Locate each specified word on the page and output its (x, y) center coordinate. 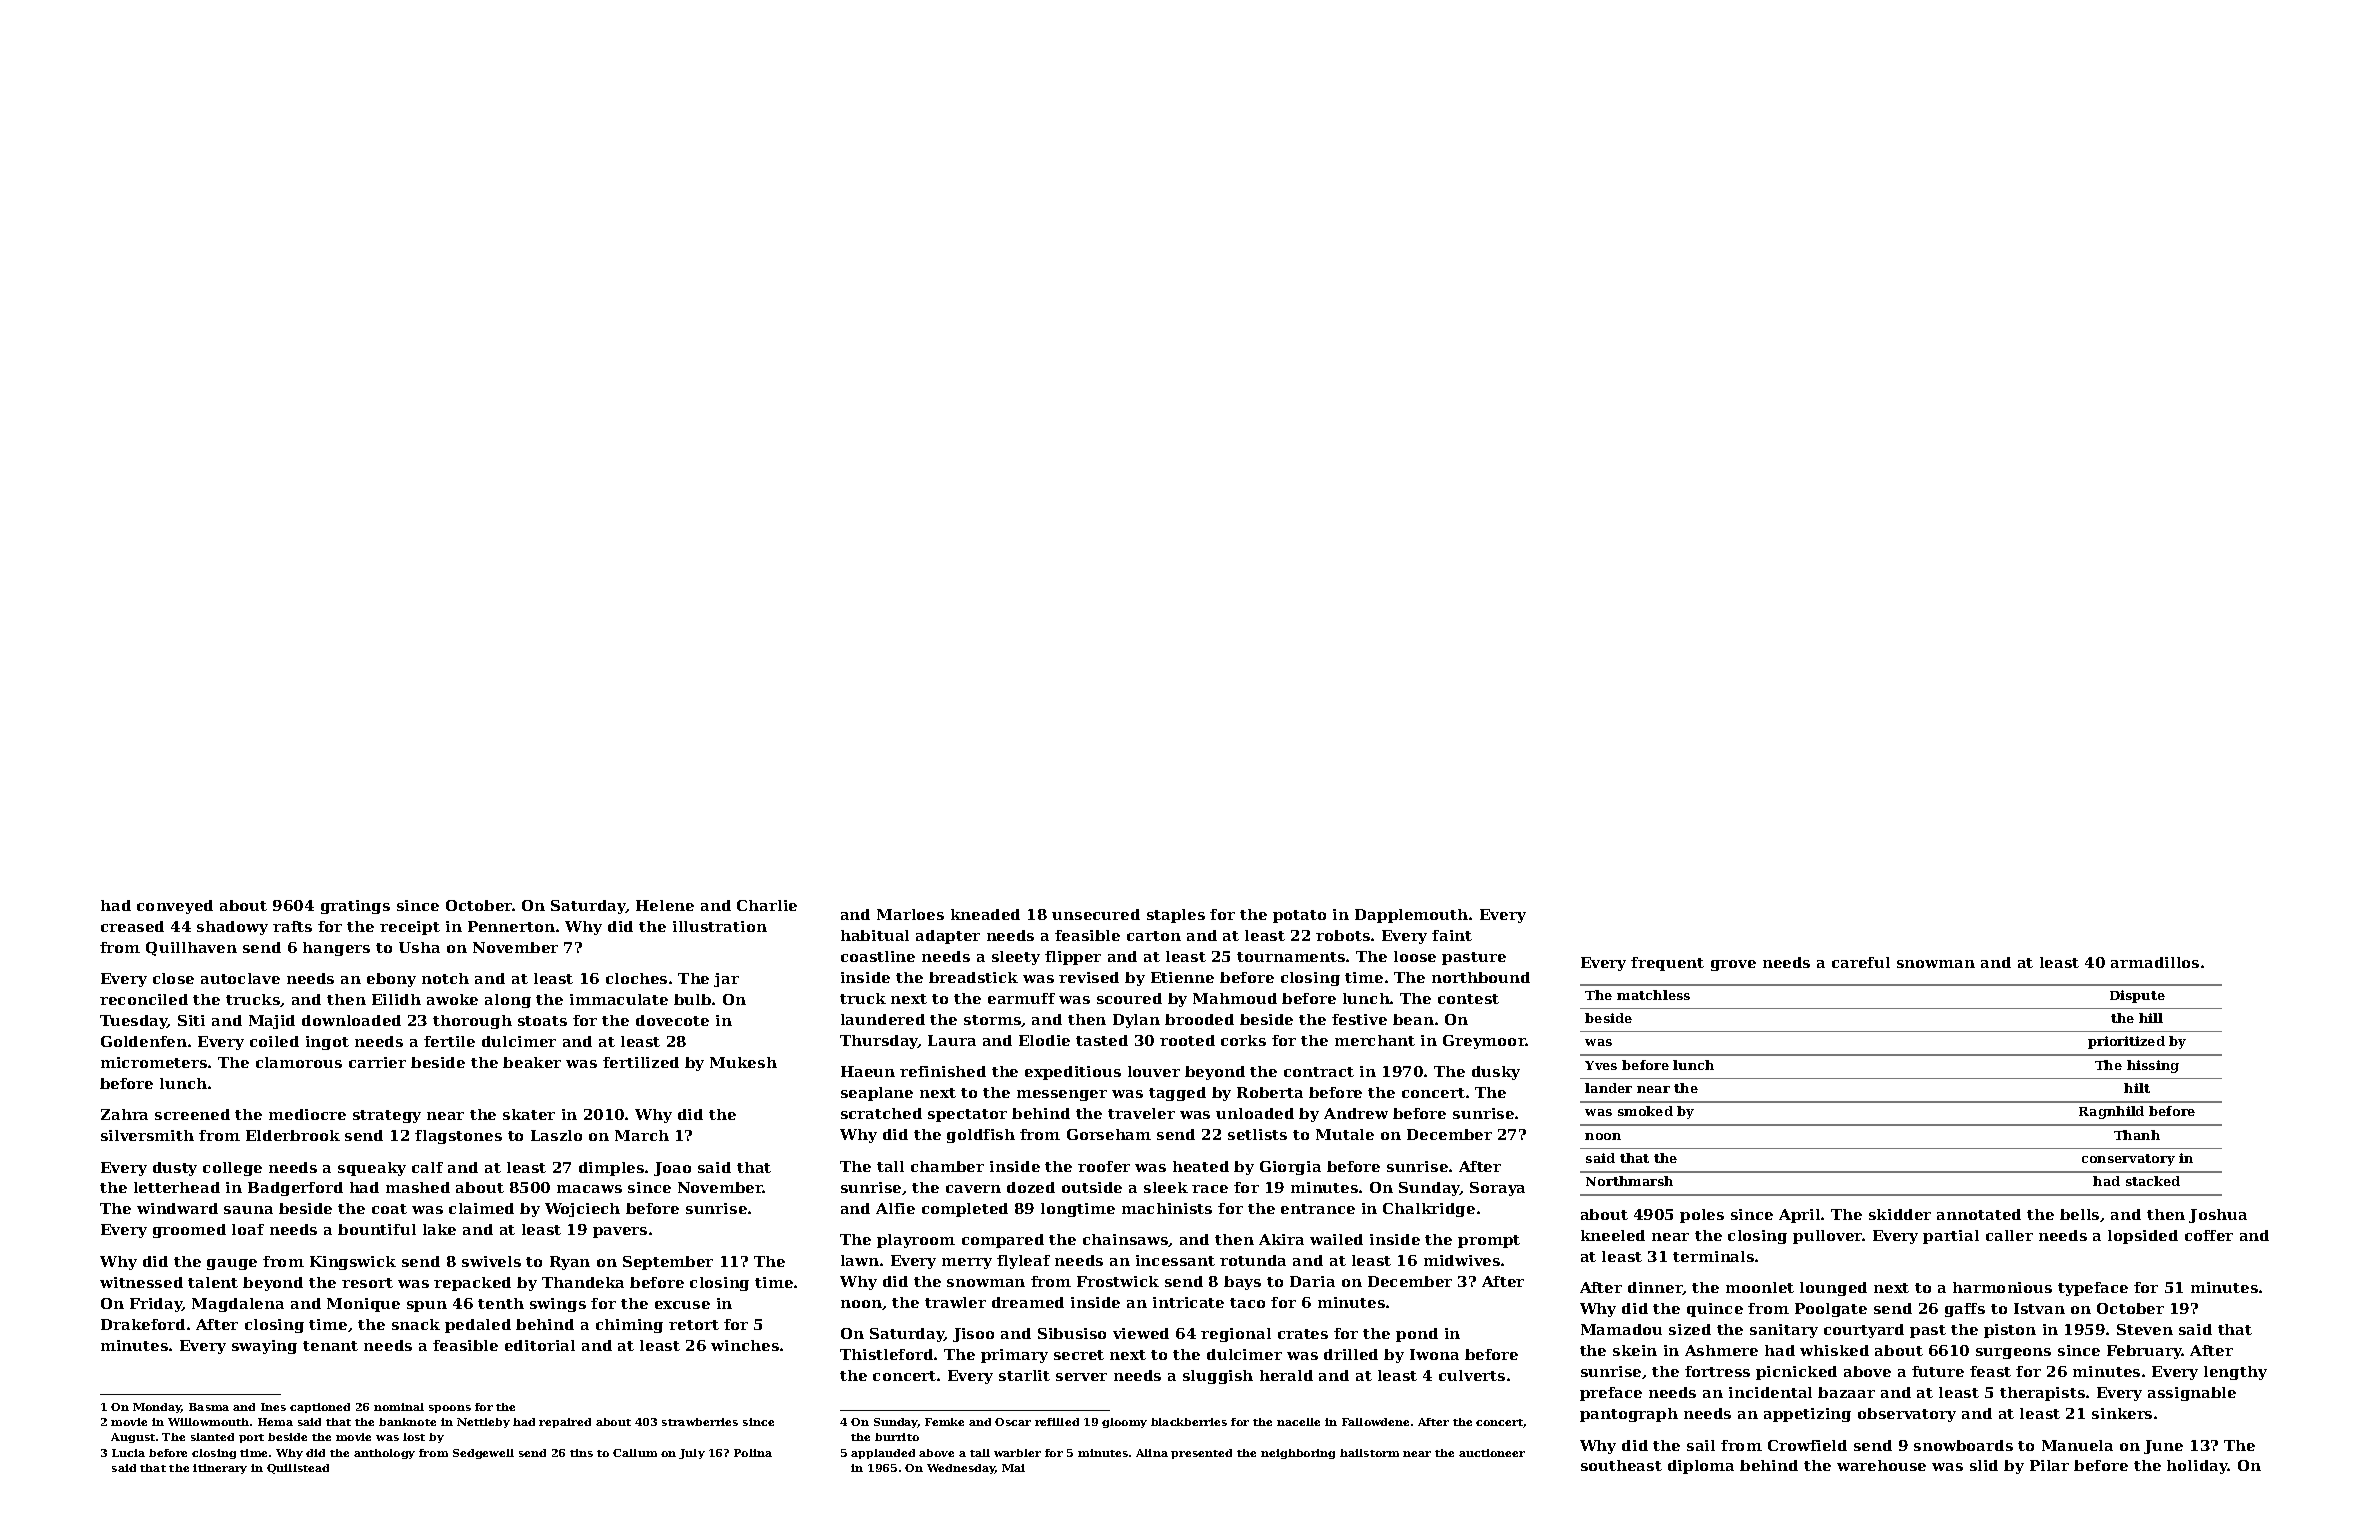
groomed (189, 1231)
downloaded (351, 1020)
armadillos (2155, 962)
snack (416, 1324)
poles (1702, 1216)
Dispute (2137, 996)
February (2144, 1352)
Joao (672, 1169)
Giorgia (1290, 1168)
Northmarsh (1629, 1181)
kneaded (985, 914)
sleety (1016, 958)
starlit (1024, 1375)
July (692, 1454)
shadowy (232, 928)
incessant (1175, 1260)
